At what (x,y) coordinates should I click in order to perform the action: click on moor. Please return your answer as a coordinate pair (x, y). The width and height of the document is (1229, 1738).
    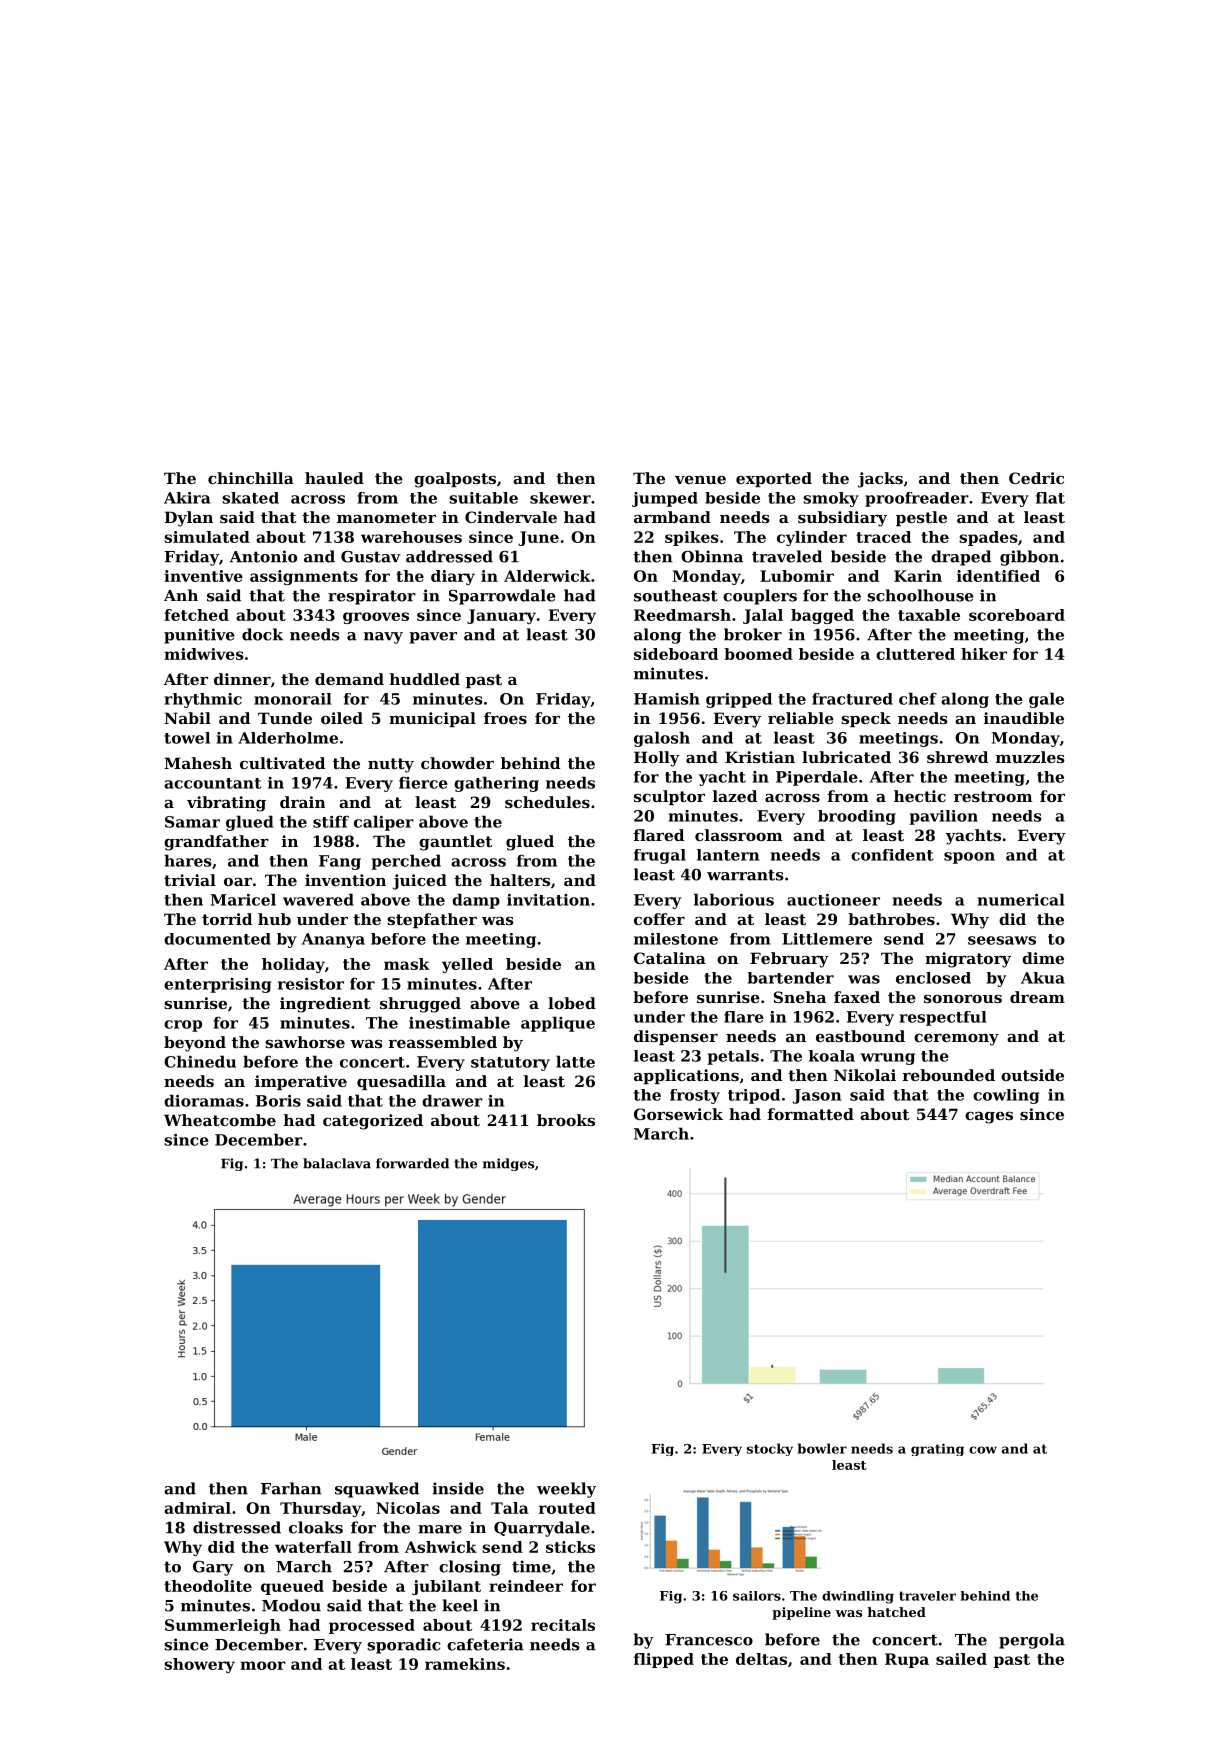
    Looking at the image, I should click on (263, 1665).
